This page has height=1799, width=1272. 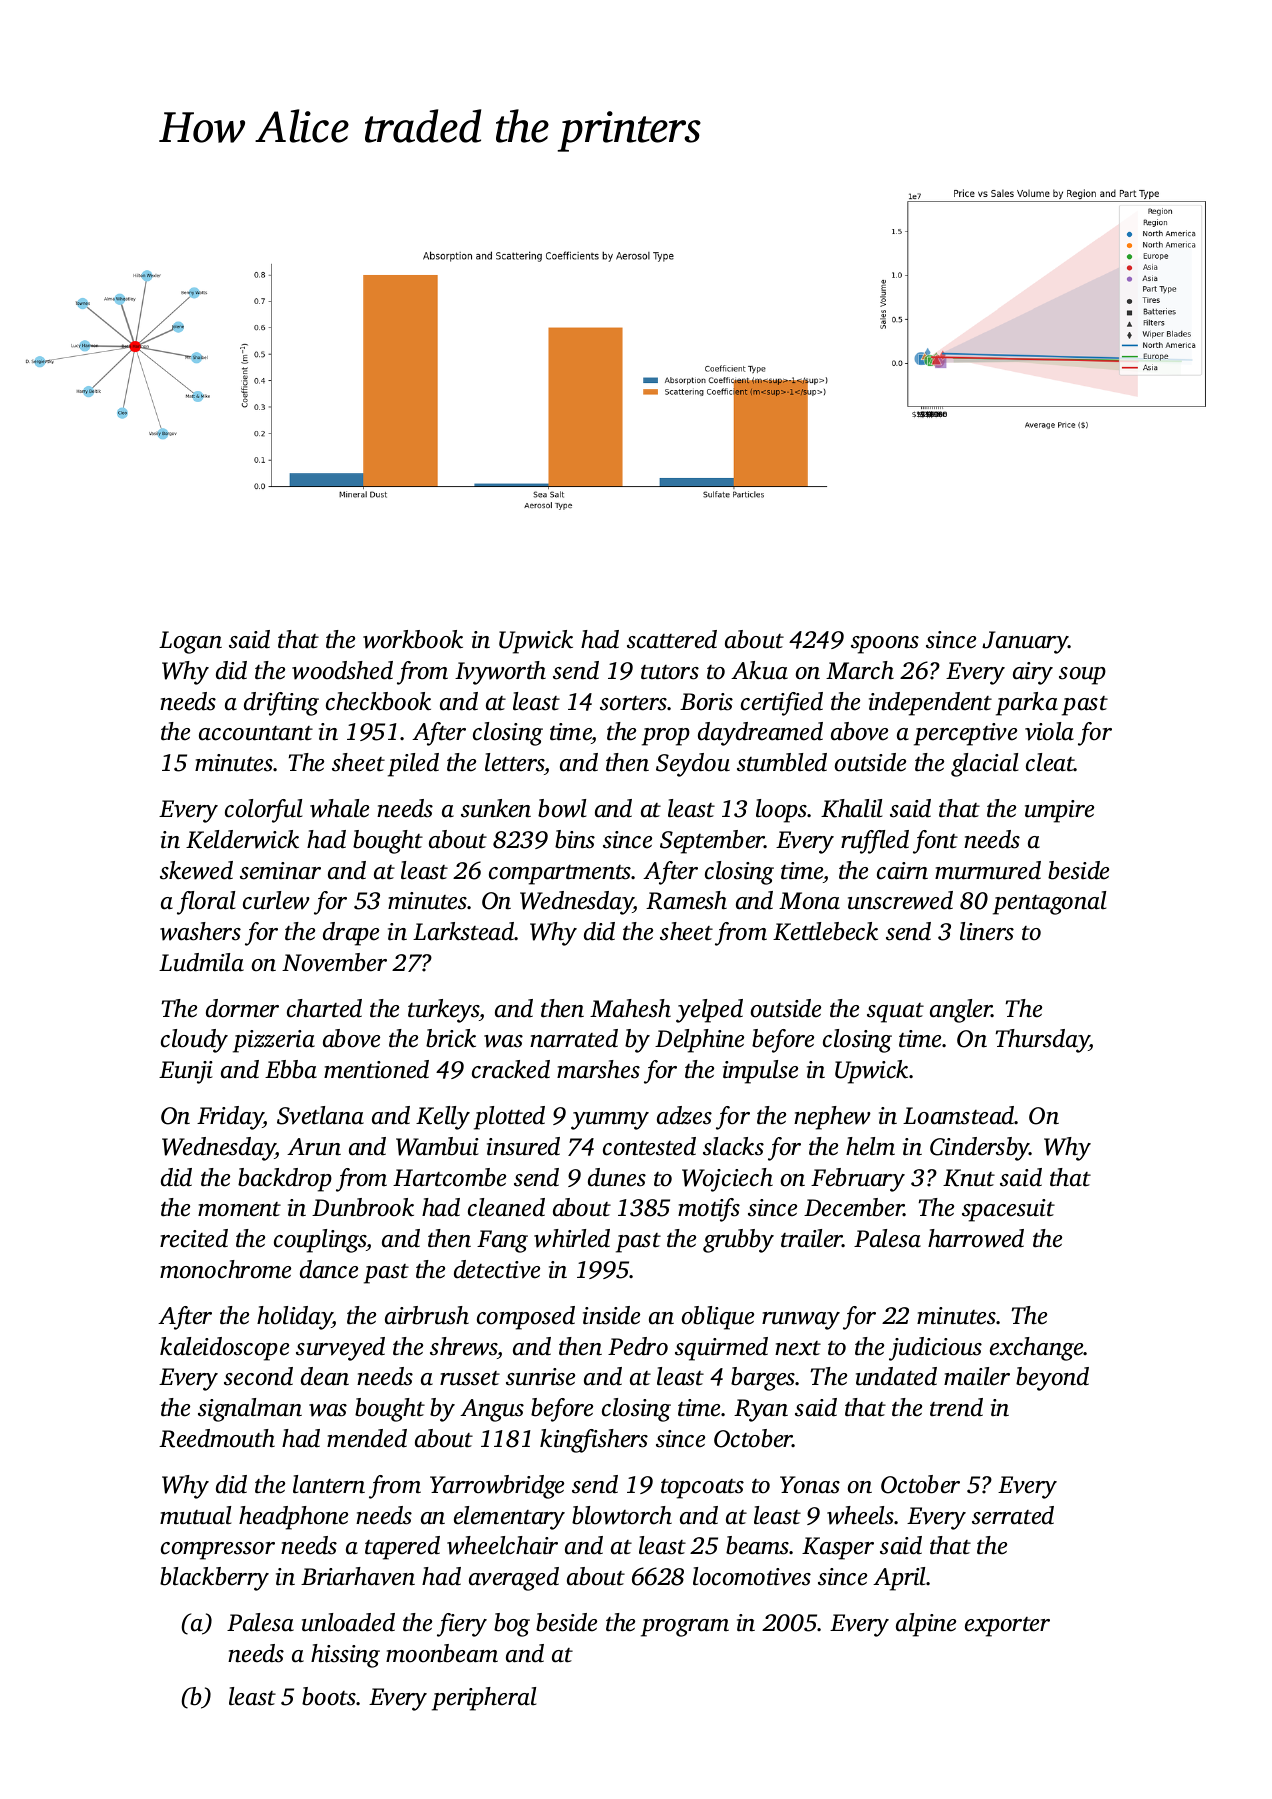 What do you see at coordinates (930, 704) in the page?
I see `independent` at bounding box center [930, 704].
